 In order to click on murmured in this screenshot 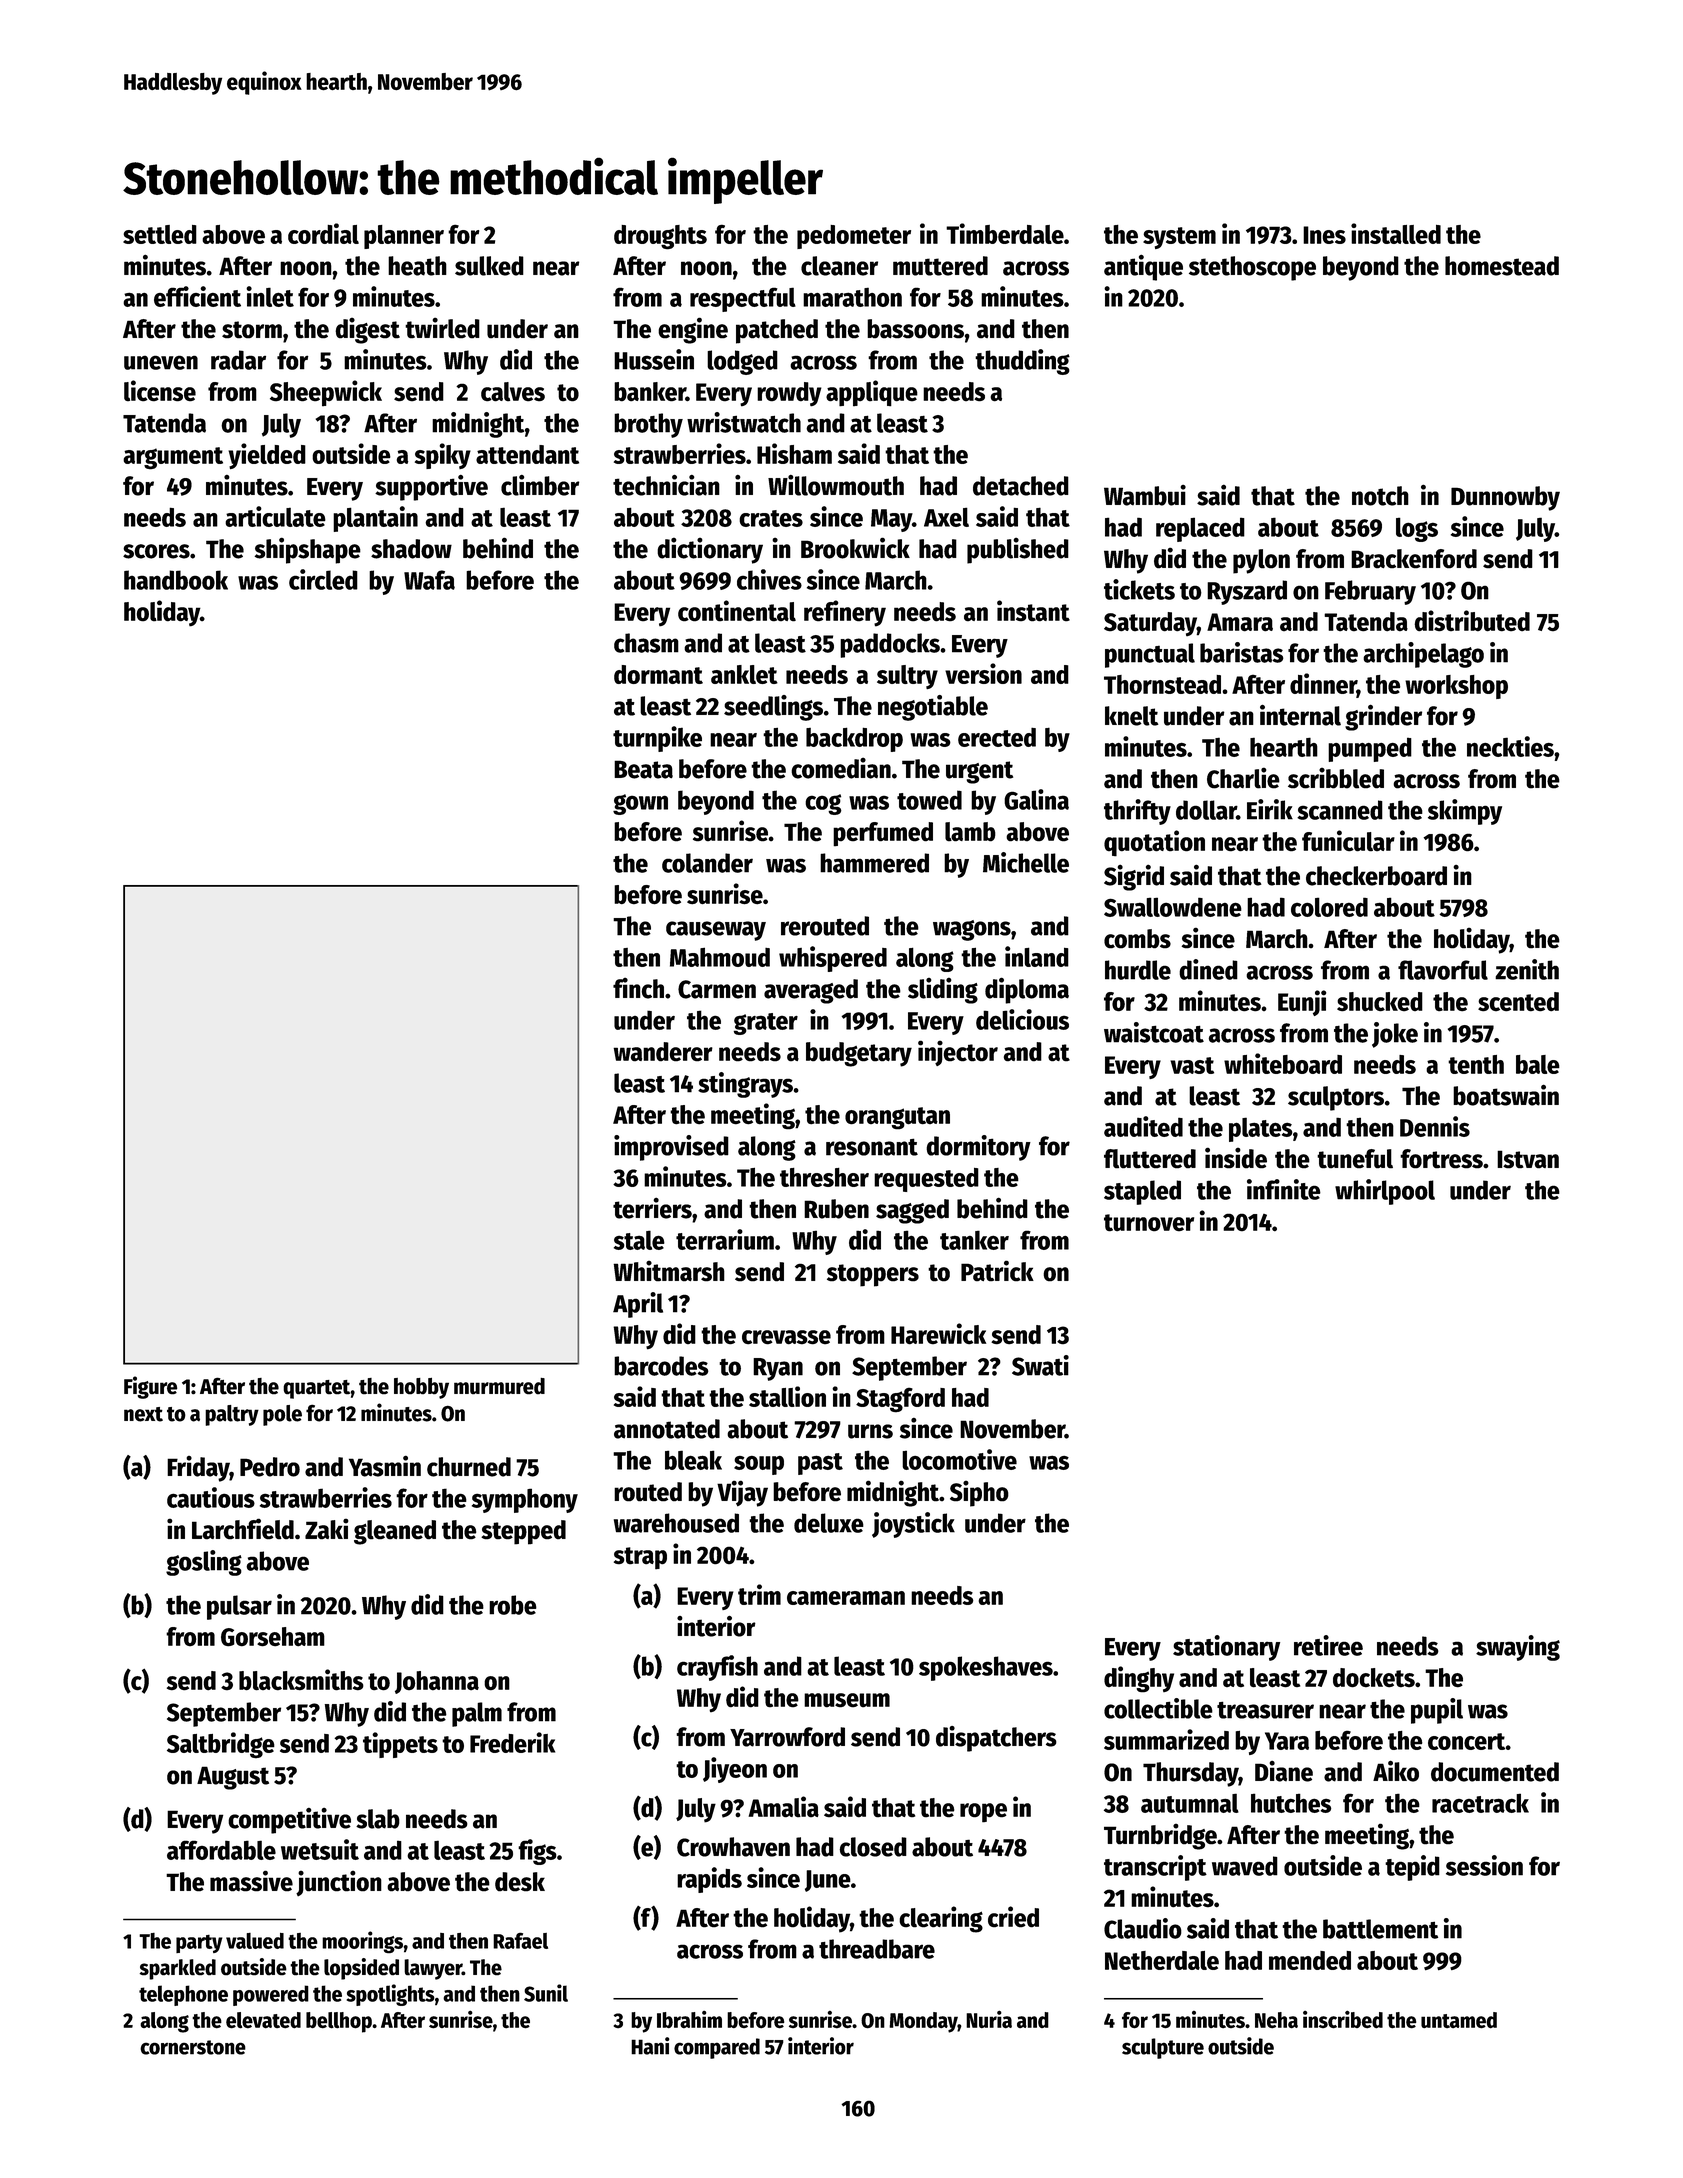, I will do `click(499, 1386)`.
